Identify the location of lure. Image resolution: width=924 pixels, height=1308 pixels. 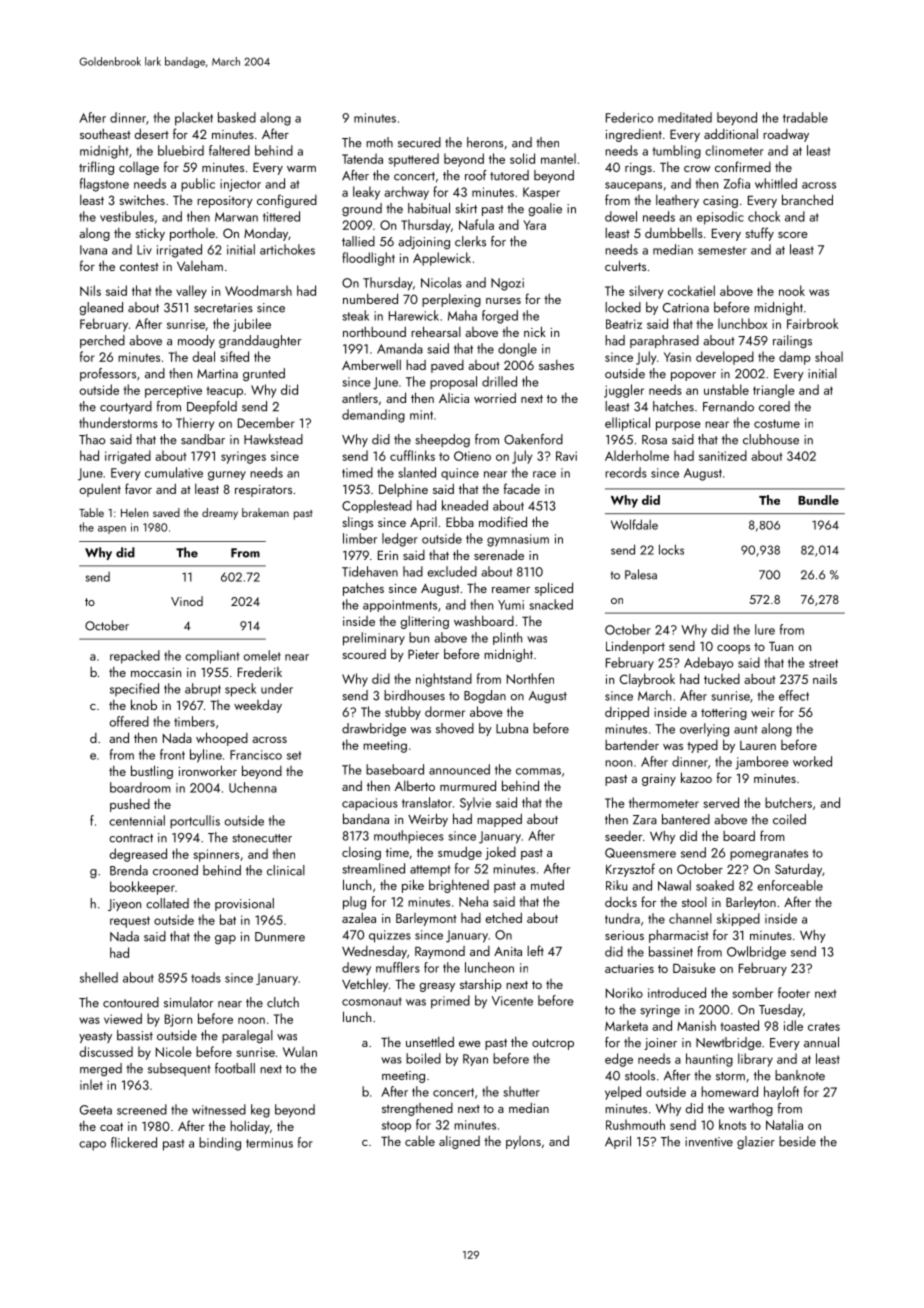
(765, 629).
